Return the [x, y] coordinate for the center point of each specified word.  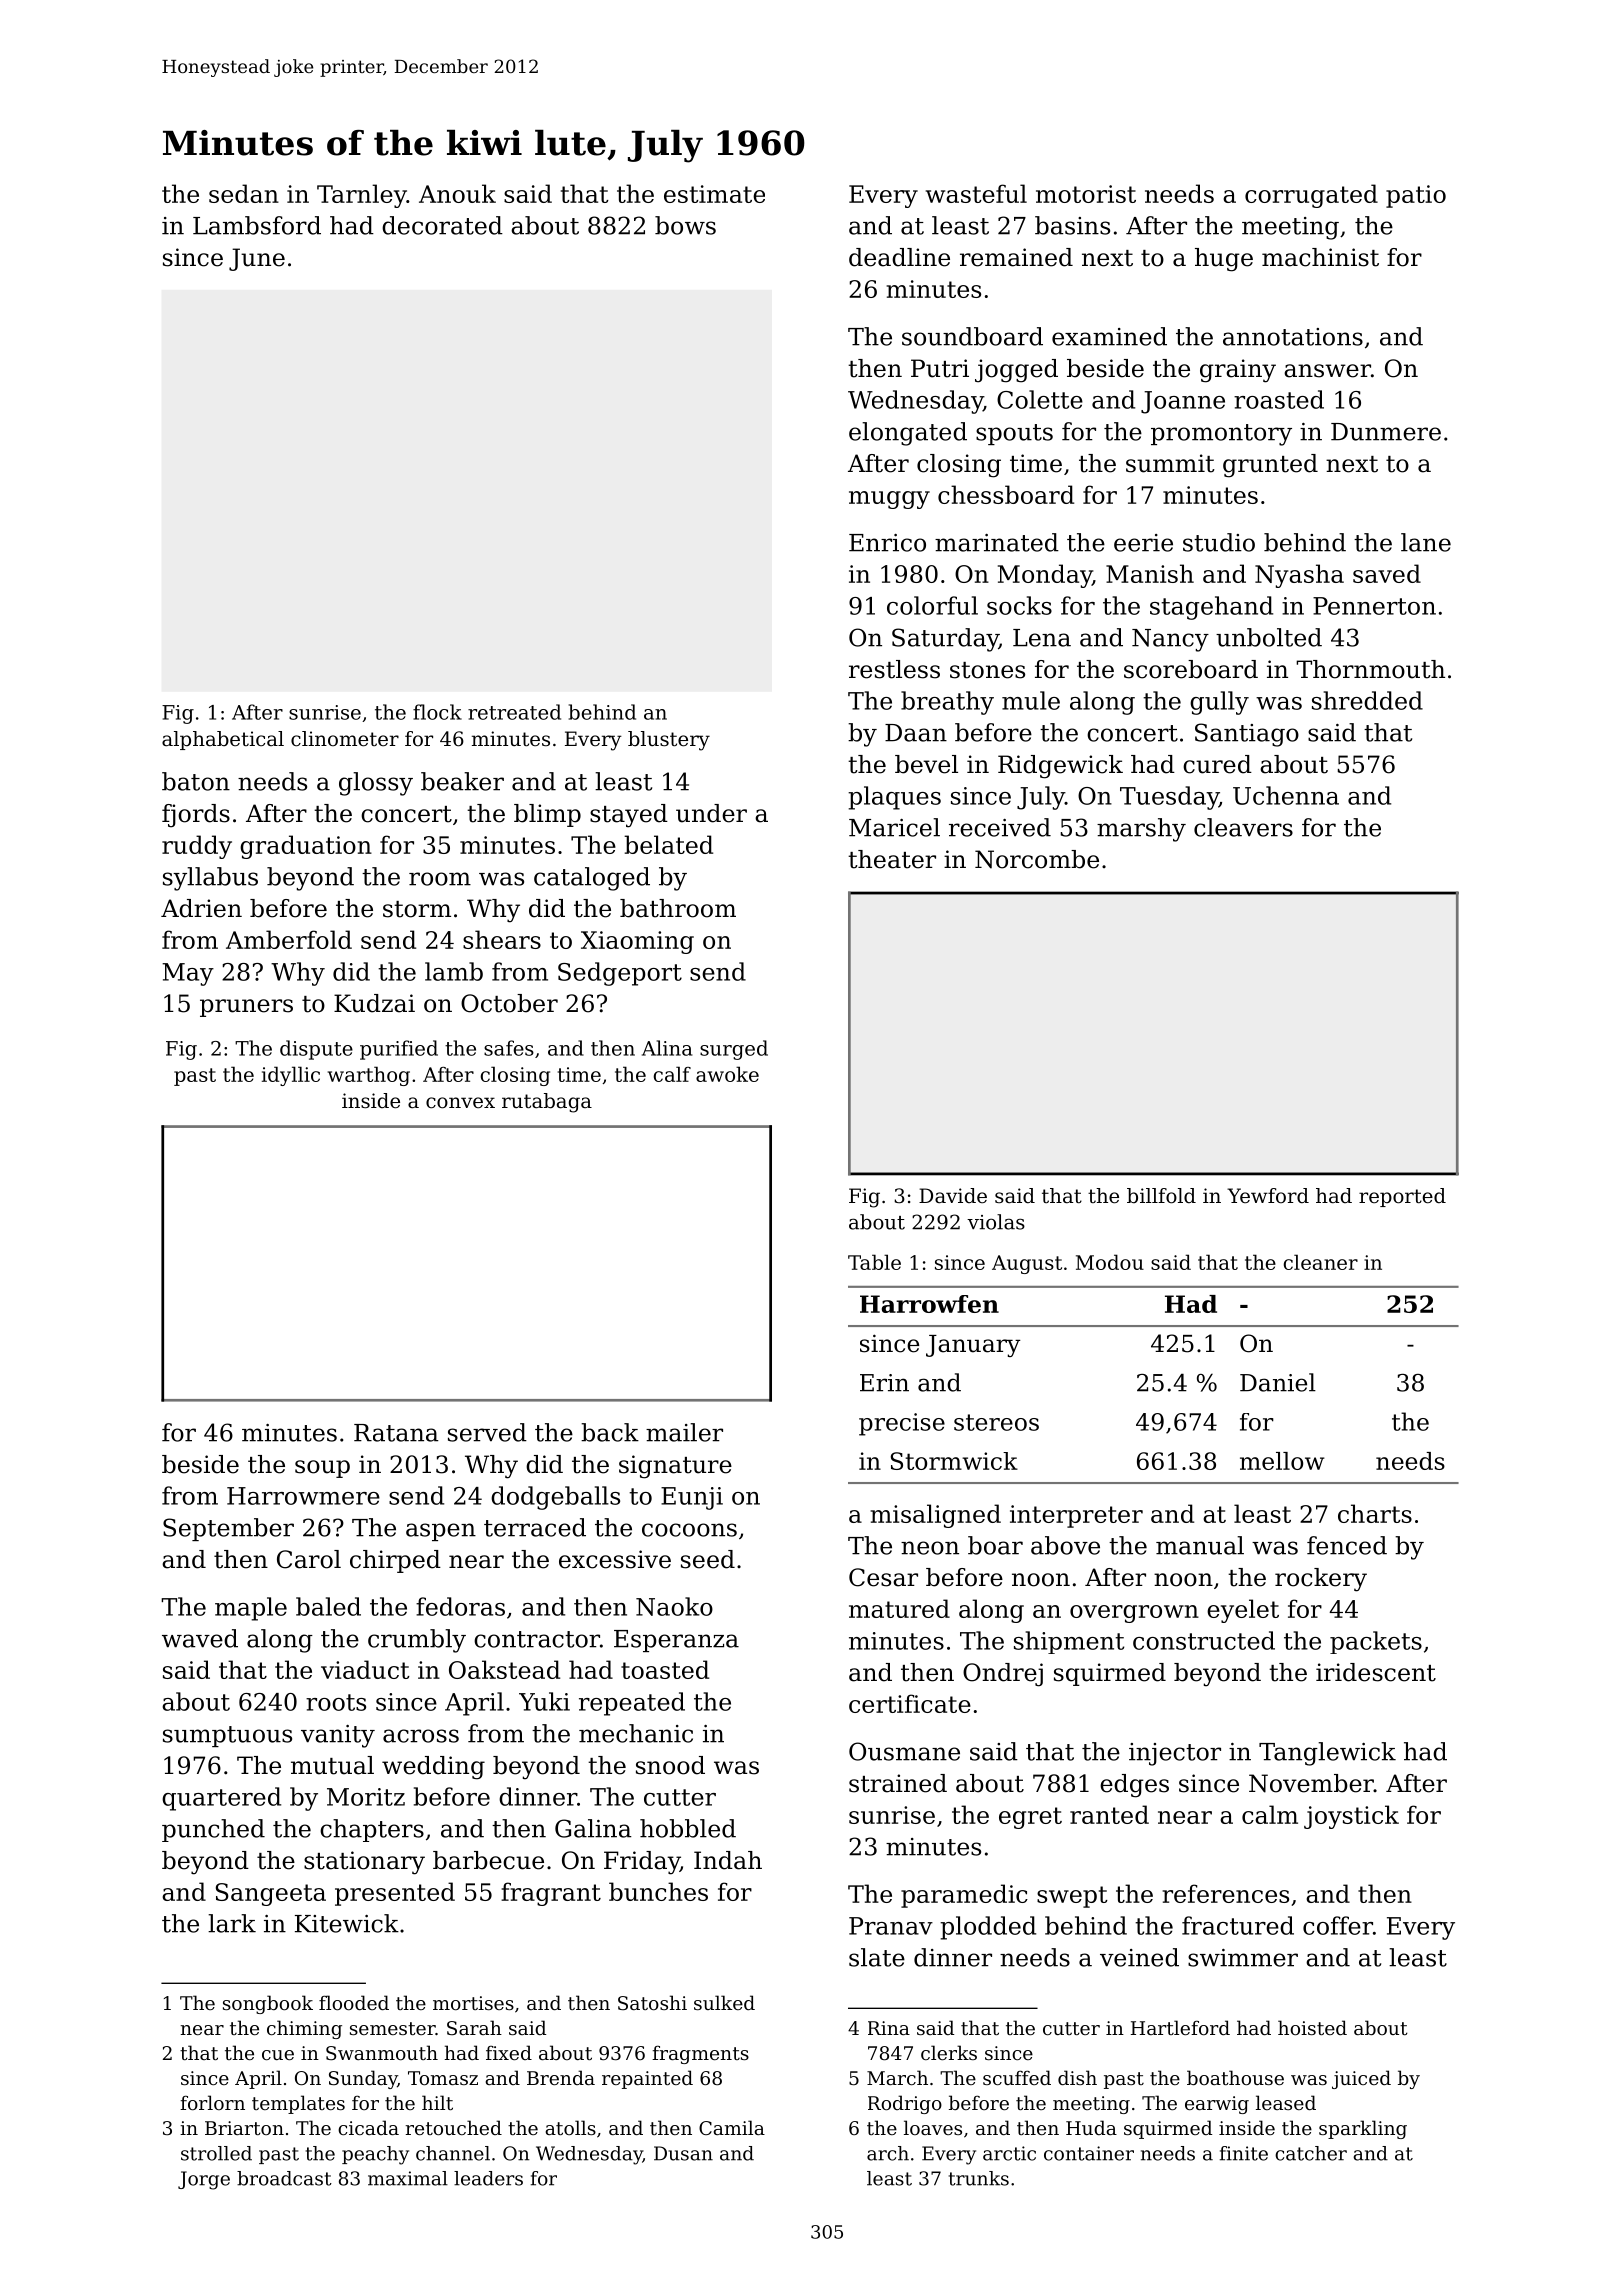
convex [460, 1103]
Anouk [457, 193]
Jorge [204, 2180]
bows [685, 225]
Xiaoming [637, 942]
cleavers [1243, 827]
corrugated [1311, 196]
